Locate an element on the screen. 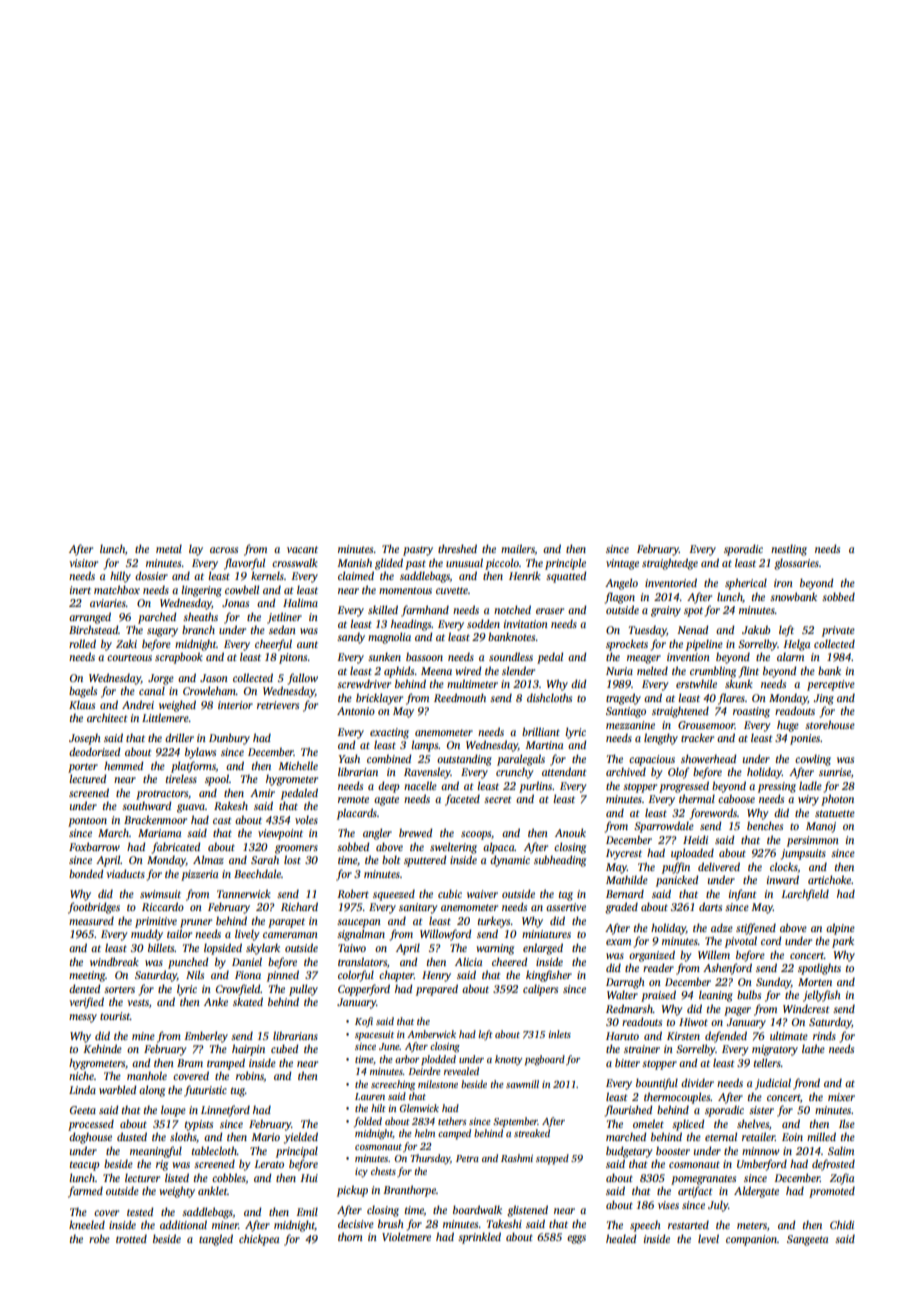 The height and width of the screenshot is (1308, 924). threshed is located at coordinates (457, 548).
